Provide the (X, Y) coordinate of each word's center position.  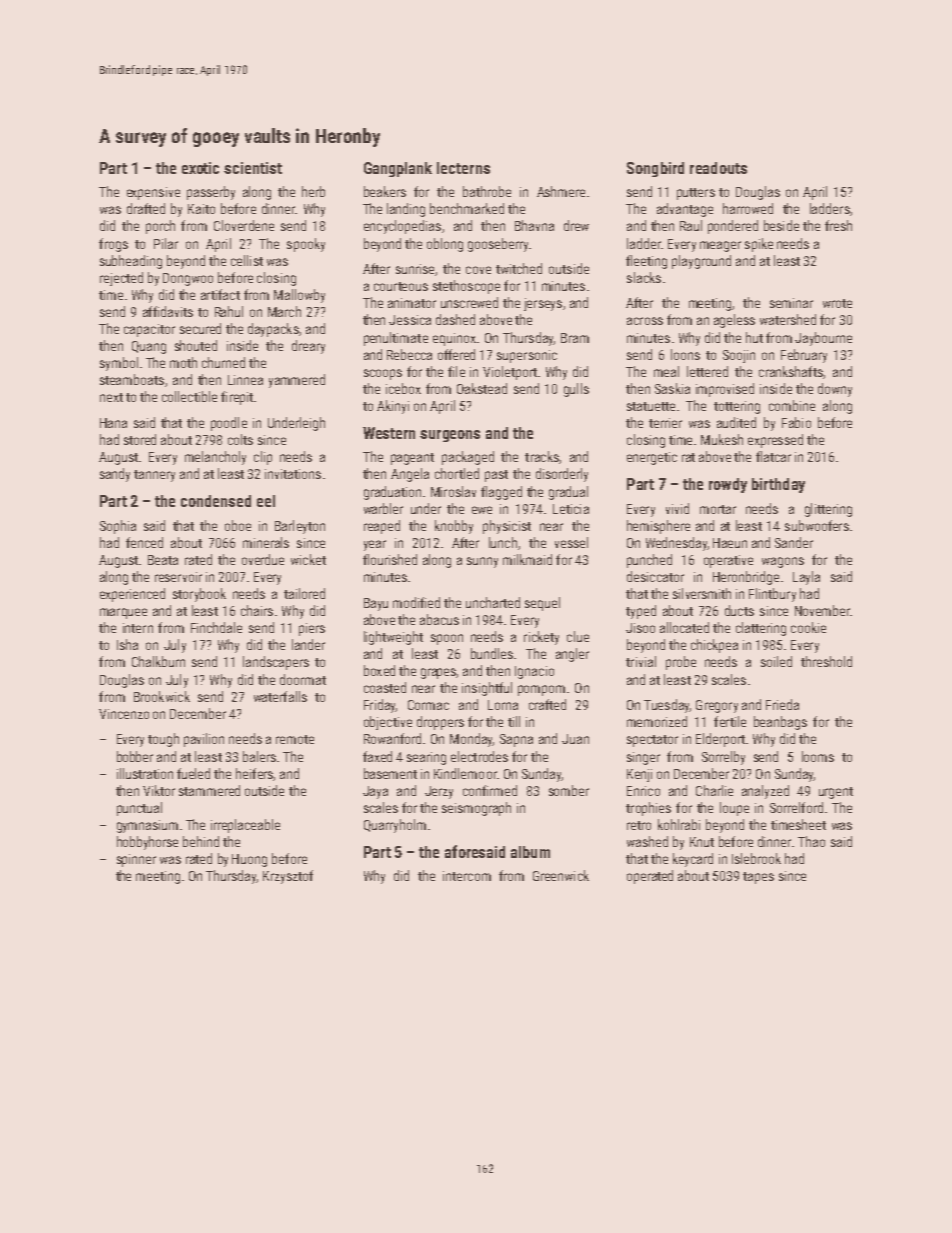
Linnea (245, 380)
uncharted (493, 602)
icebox (403, 388)
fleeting (646, 262)
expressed (775, 441)
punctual (139, 809)
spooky (306, 245)
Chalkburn (158, 661)
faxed (377, 756)
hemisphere (658, 527)
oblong (445, 245)
